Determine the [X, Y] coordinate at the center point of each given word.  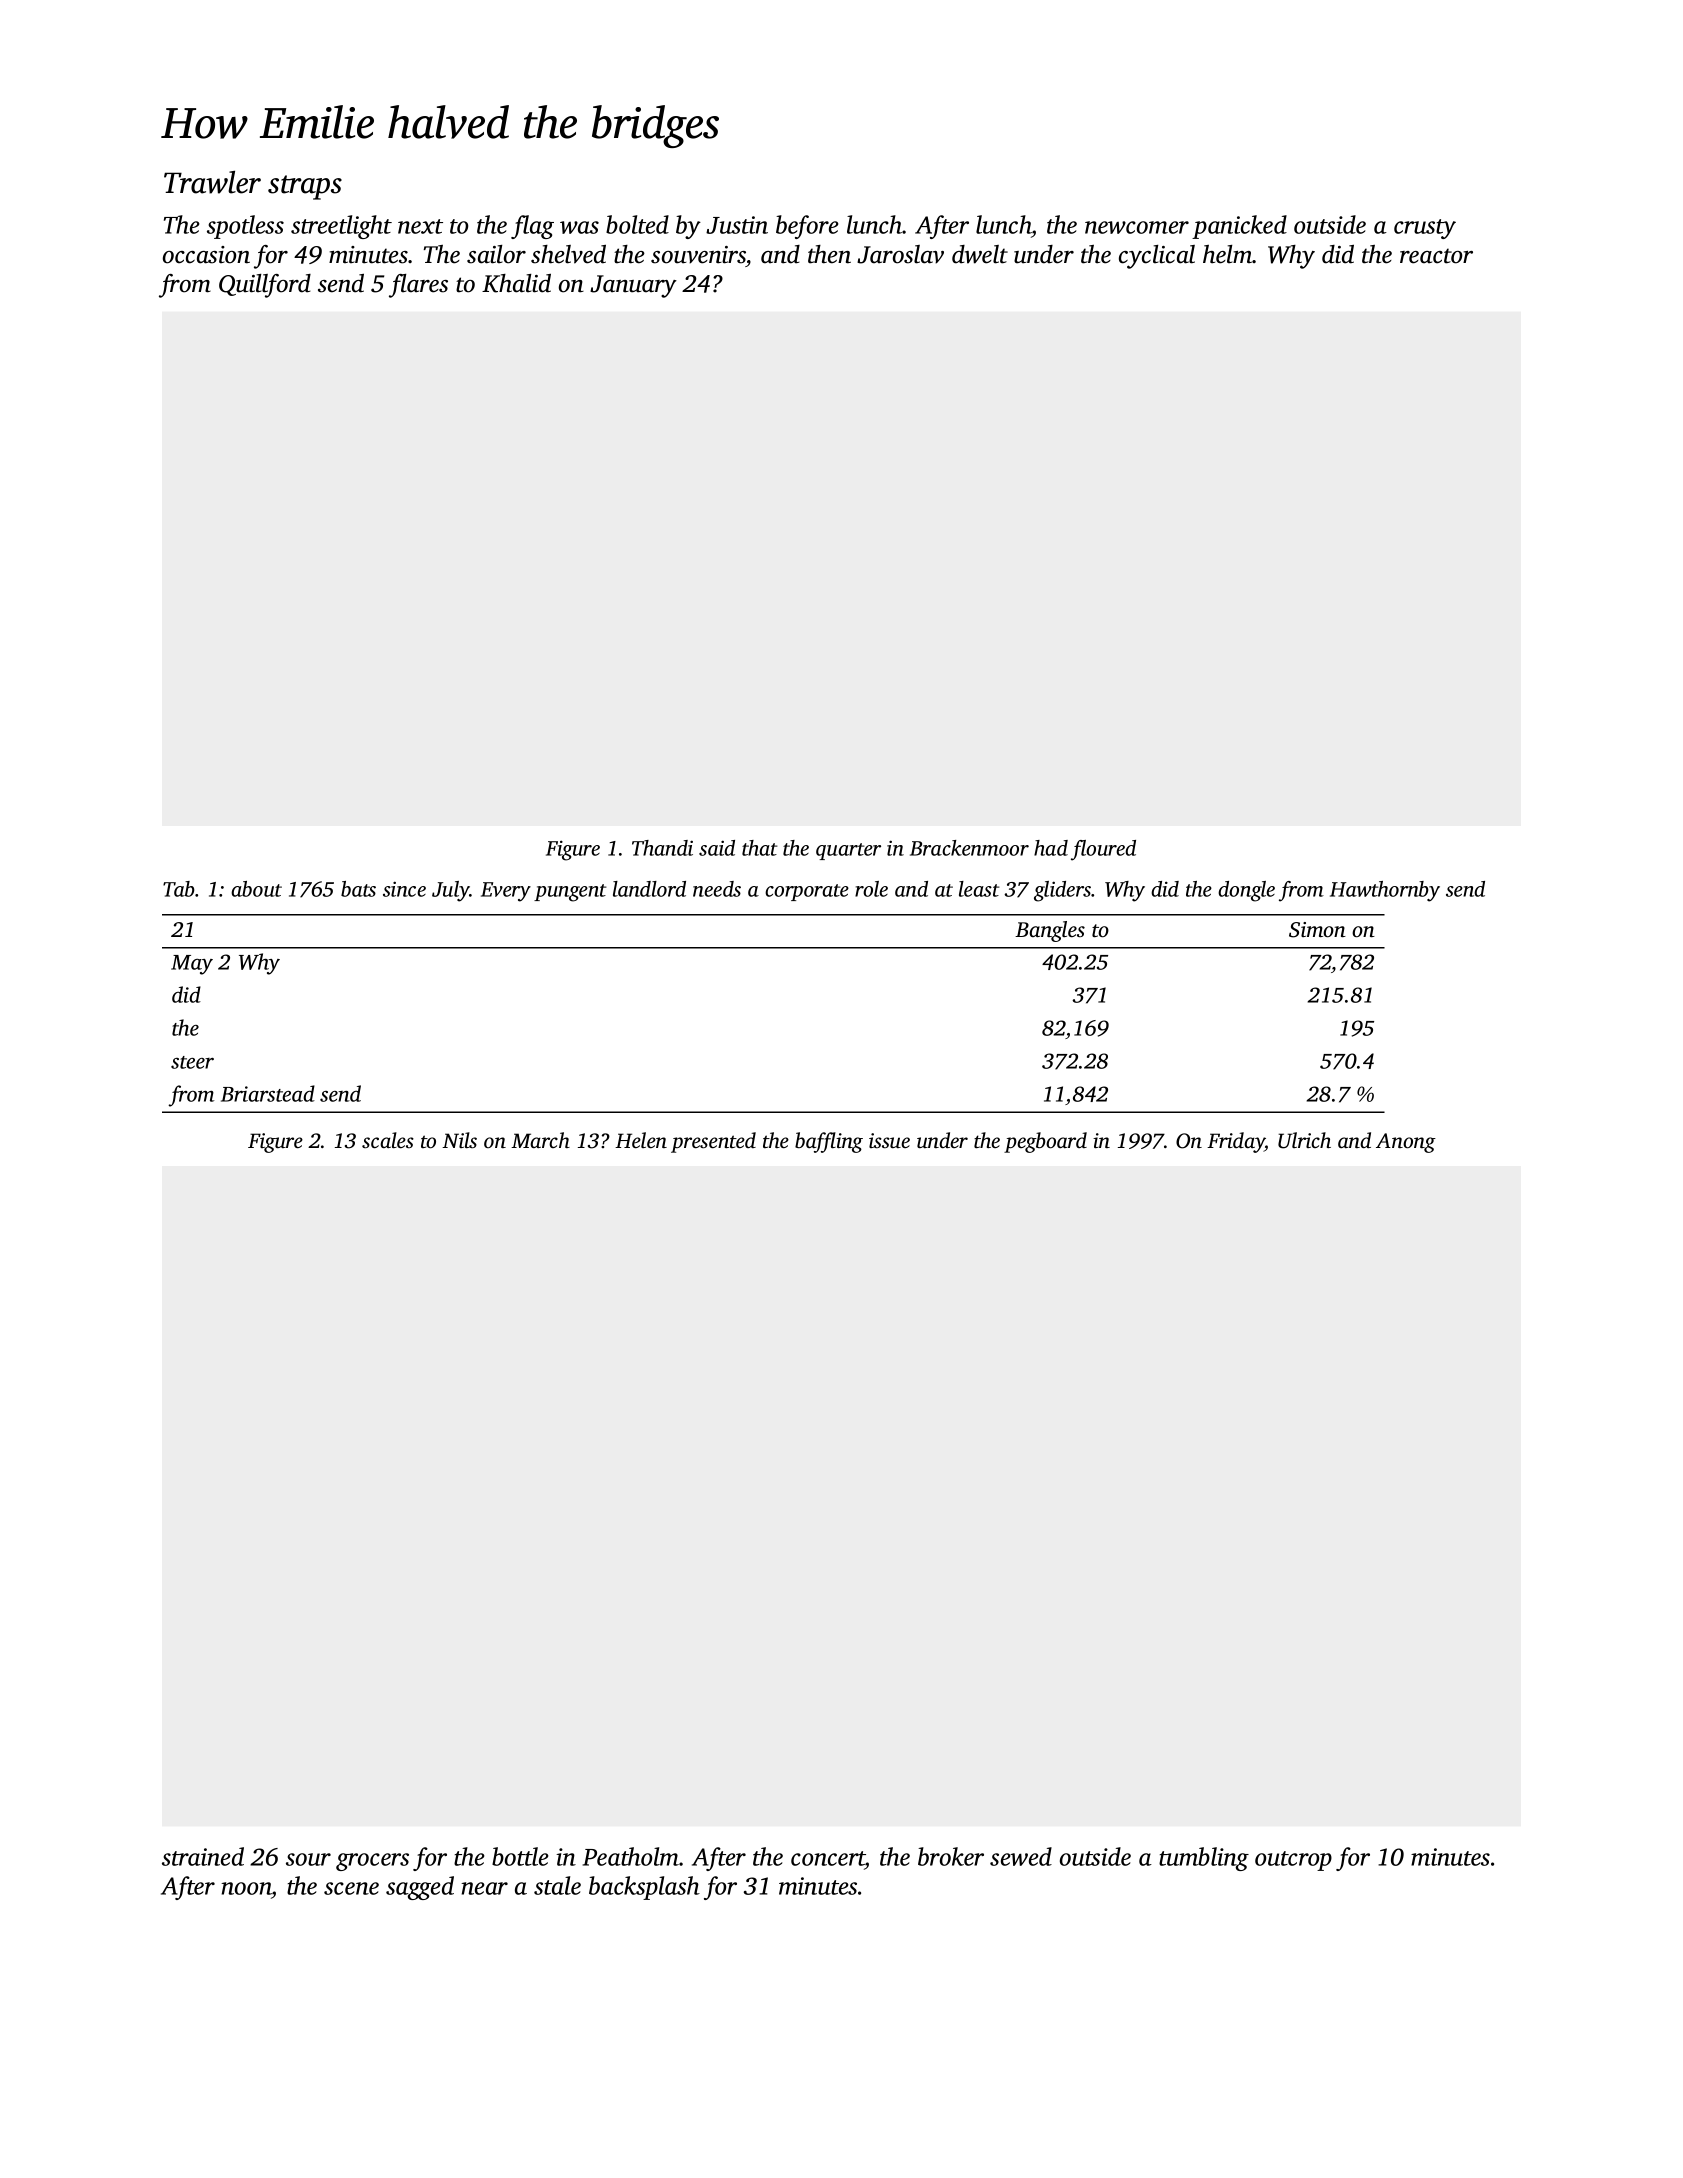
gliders [1062, 891]
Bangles [1050, 931]
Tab [179, 889]
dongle [1246, 891]
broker [951, 1856]
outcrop [1293, 1861]
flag [532, 227]
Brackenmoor [969, 848]
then [829, 254]
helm [1227, 254]
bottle [520, 1856]
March [540, 1140]
